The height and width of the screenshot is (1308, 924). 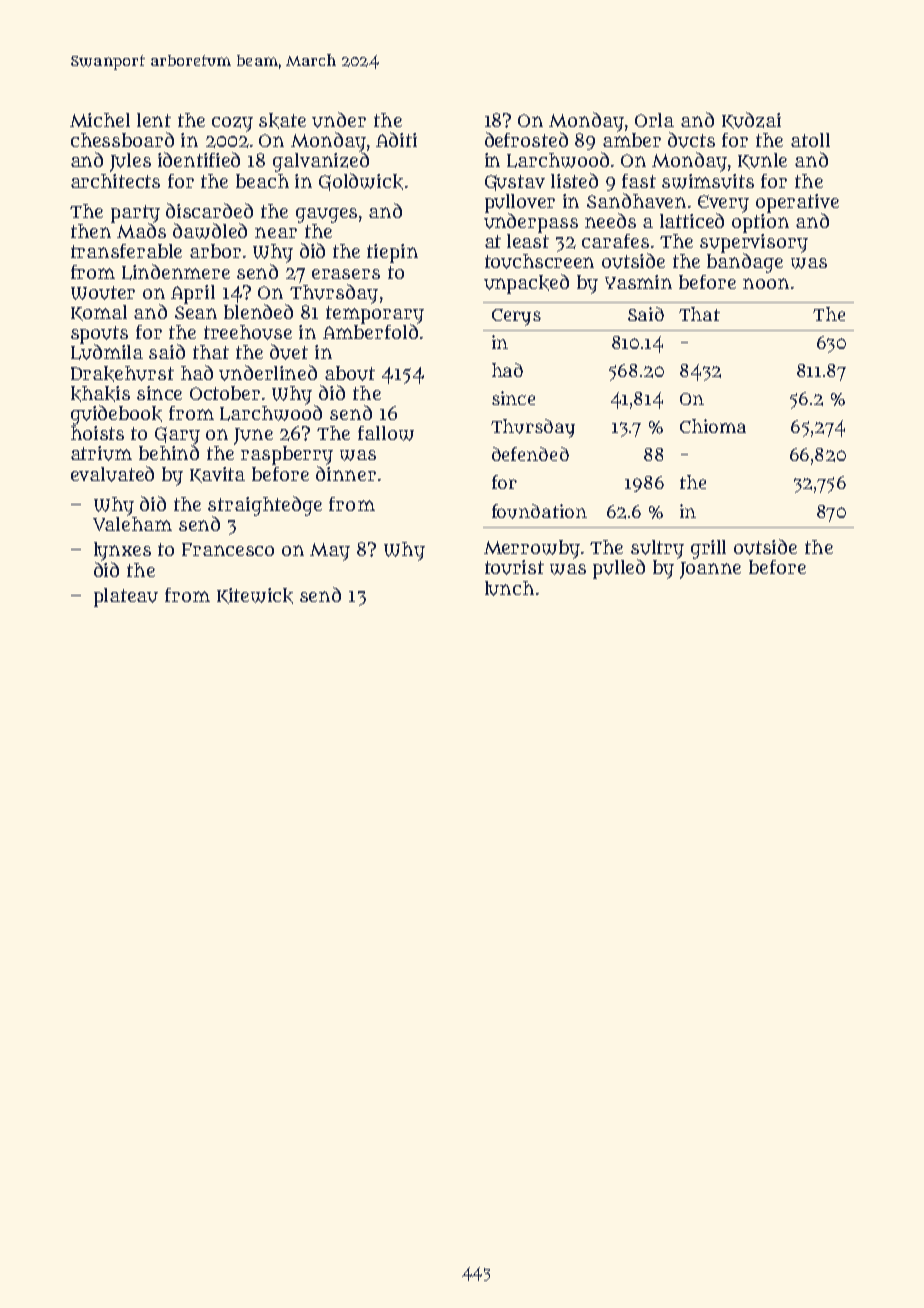 What do you see at coordinates (91, 231) in the screenshot?
I see `then` at bounding box center [91, 231].
